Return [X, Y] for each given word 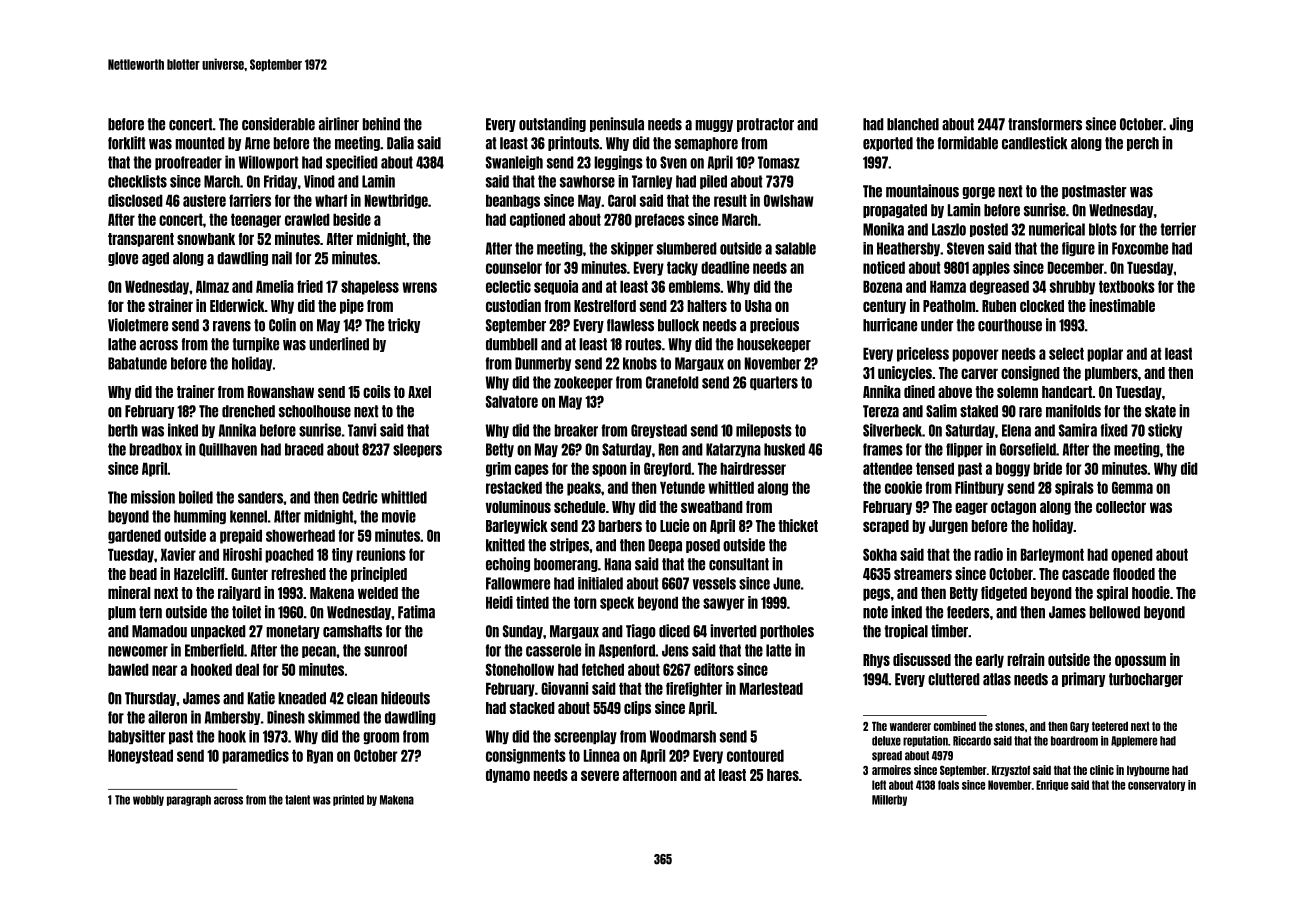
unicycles [905, 373]
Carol [622, 200]
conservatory [1156, 785]
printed [348, 800]
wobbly [148, 800]
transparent [141, 240]
